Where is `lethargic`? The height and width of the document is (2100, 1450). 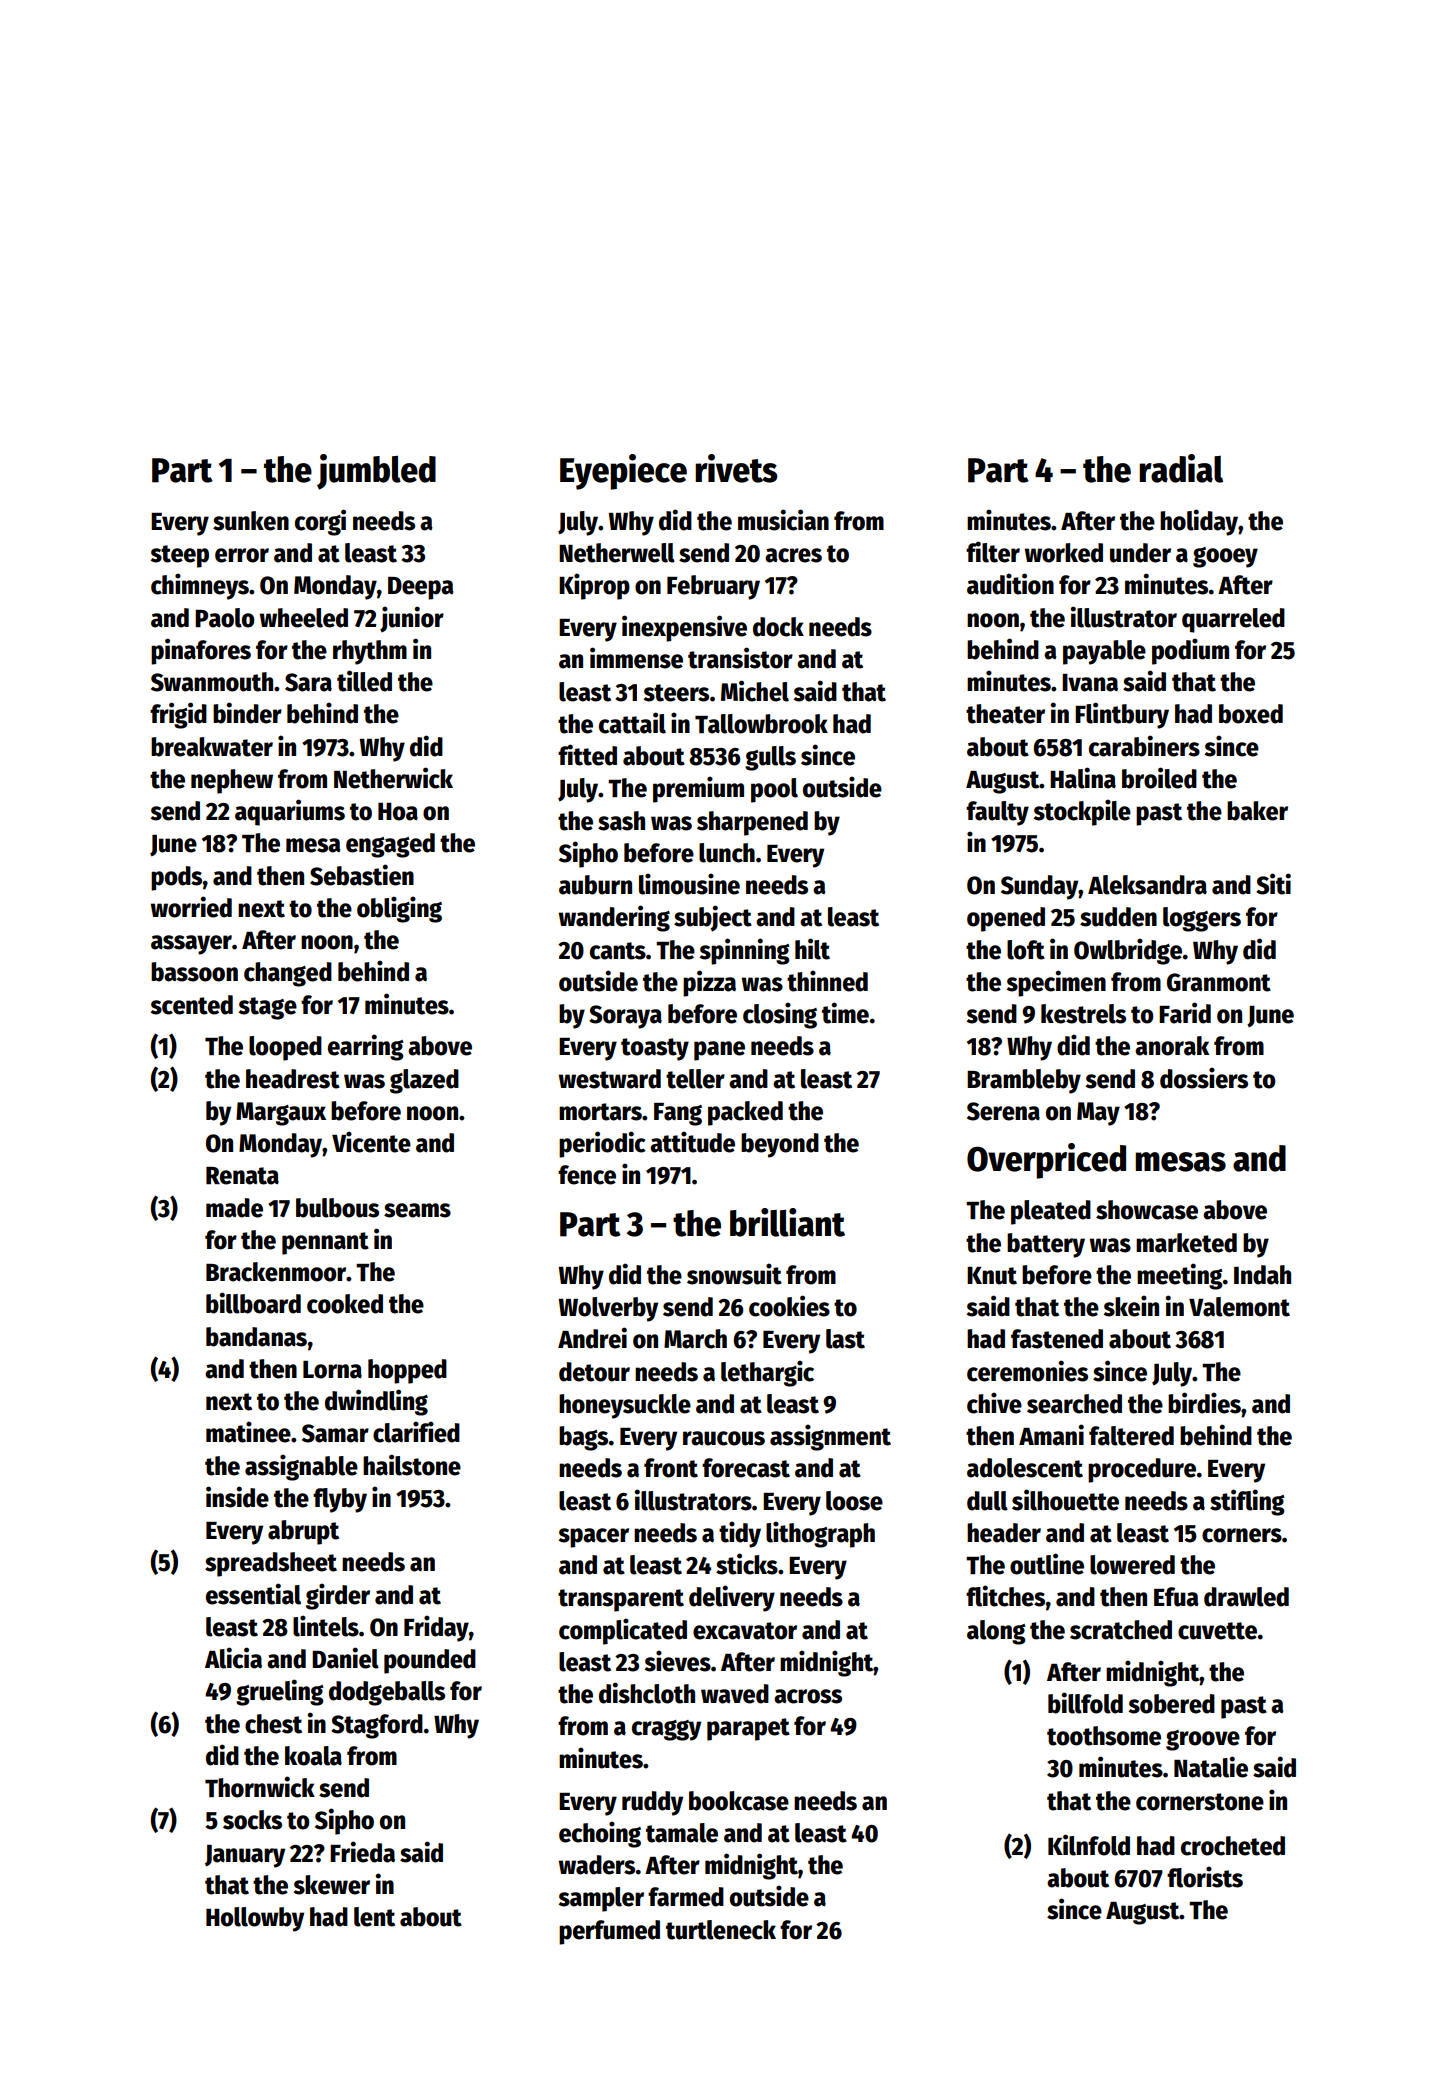 lethargic is located at coordinates (767, 1373).
